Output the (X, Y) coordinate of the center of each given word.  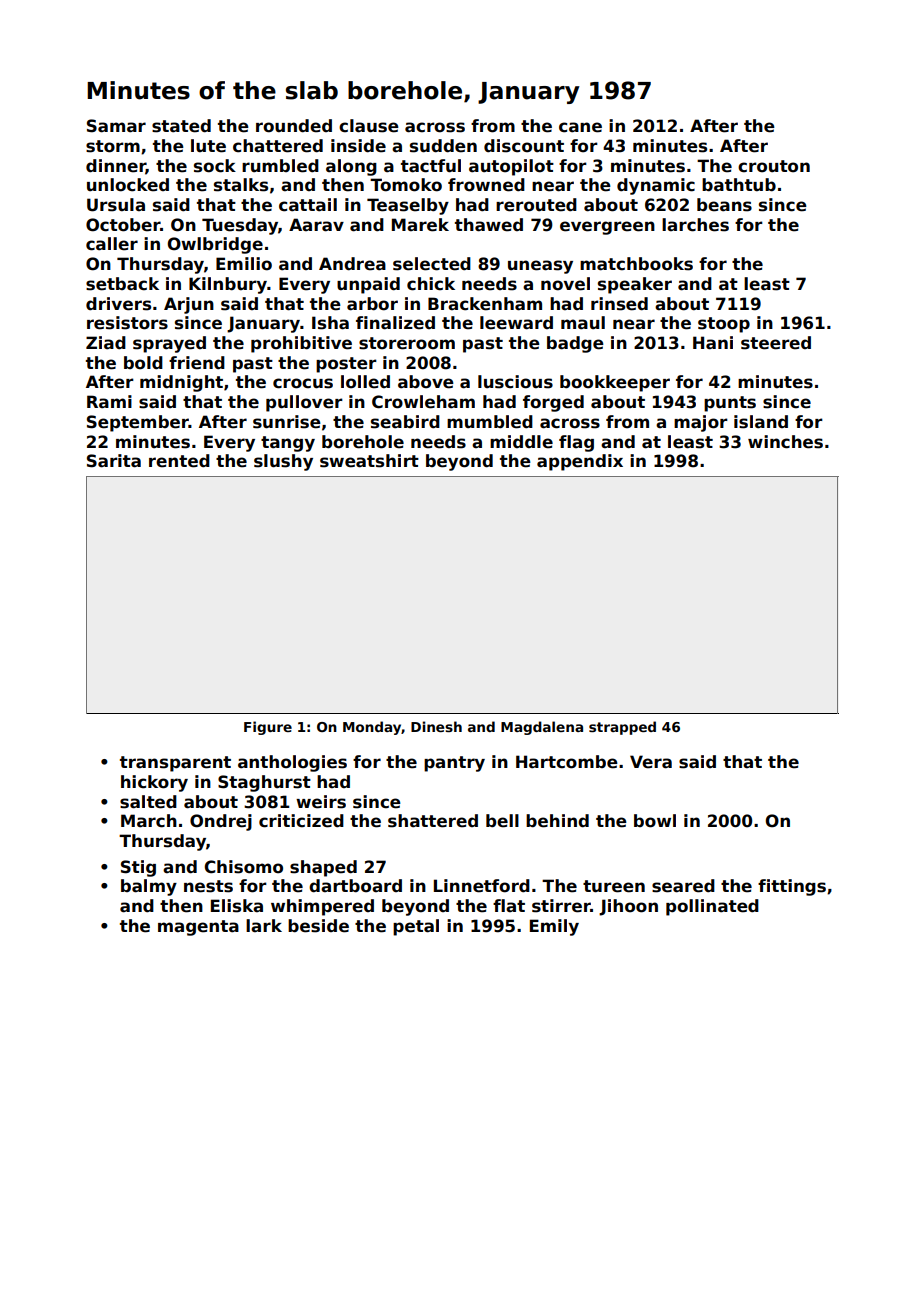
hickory (154, 783)
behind (557, 821)
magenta (198, 928)
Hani (713, 343)
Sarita (114, 461)
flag (576, 443)
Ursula (116, 205)
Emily (554, 927)
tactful (431, 166)
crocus (303, 383)
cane (580, 127)
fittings (792, 887)
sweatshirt (369, 461)
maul (583, 323)
